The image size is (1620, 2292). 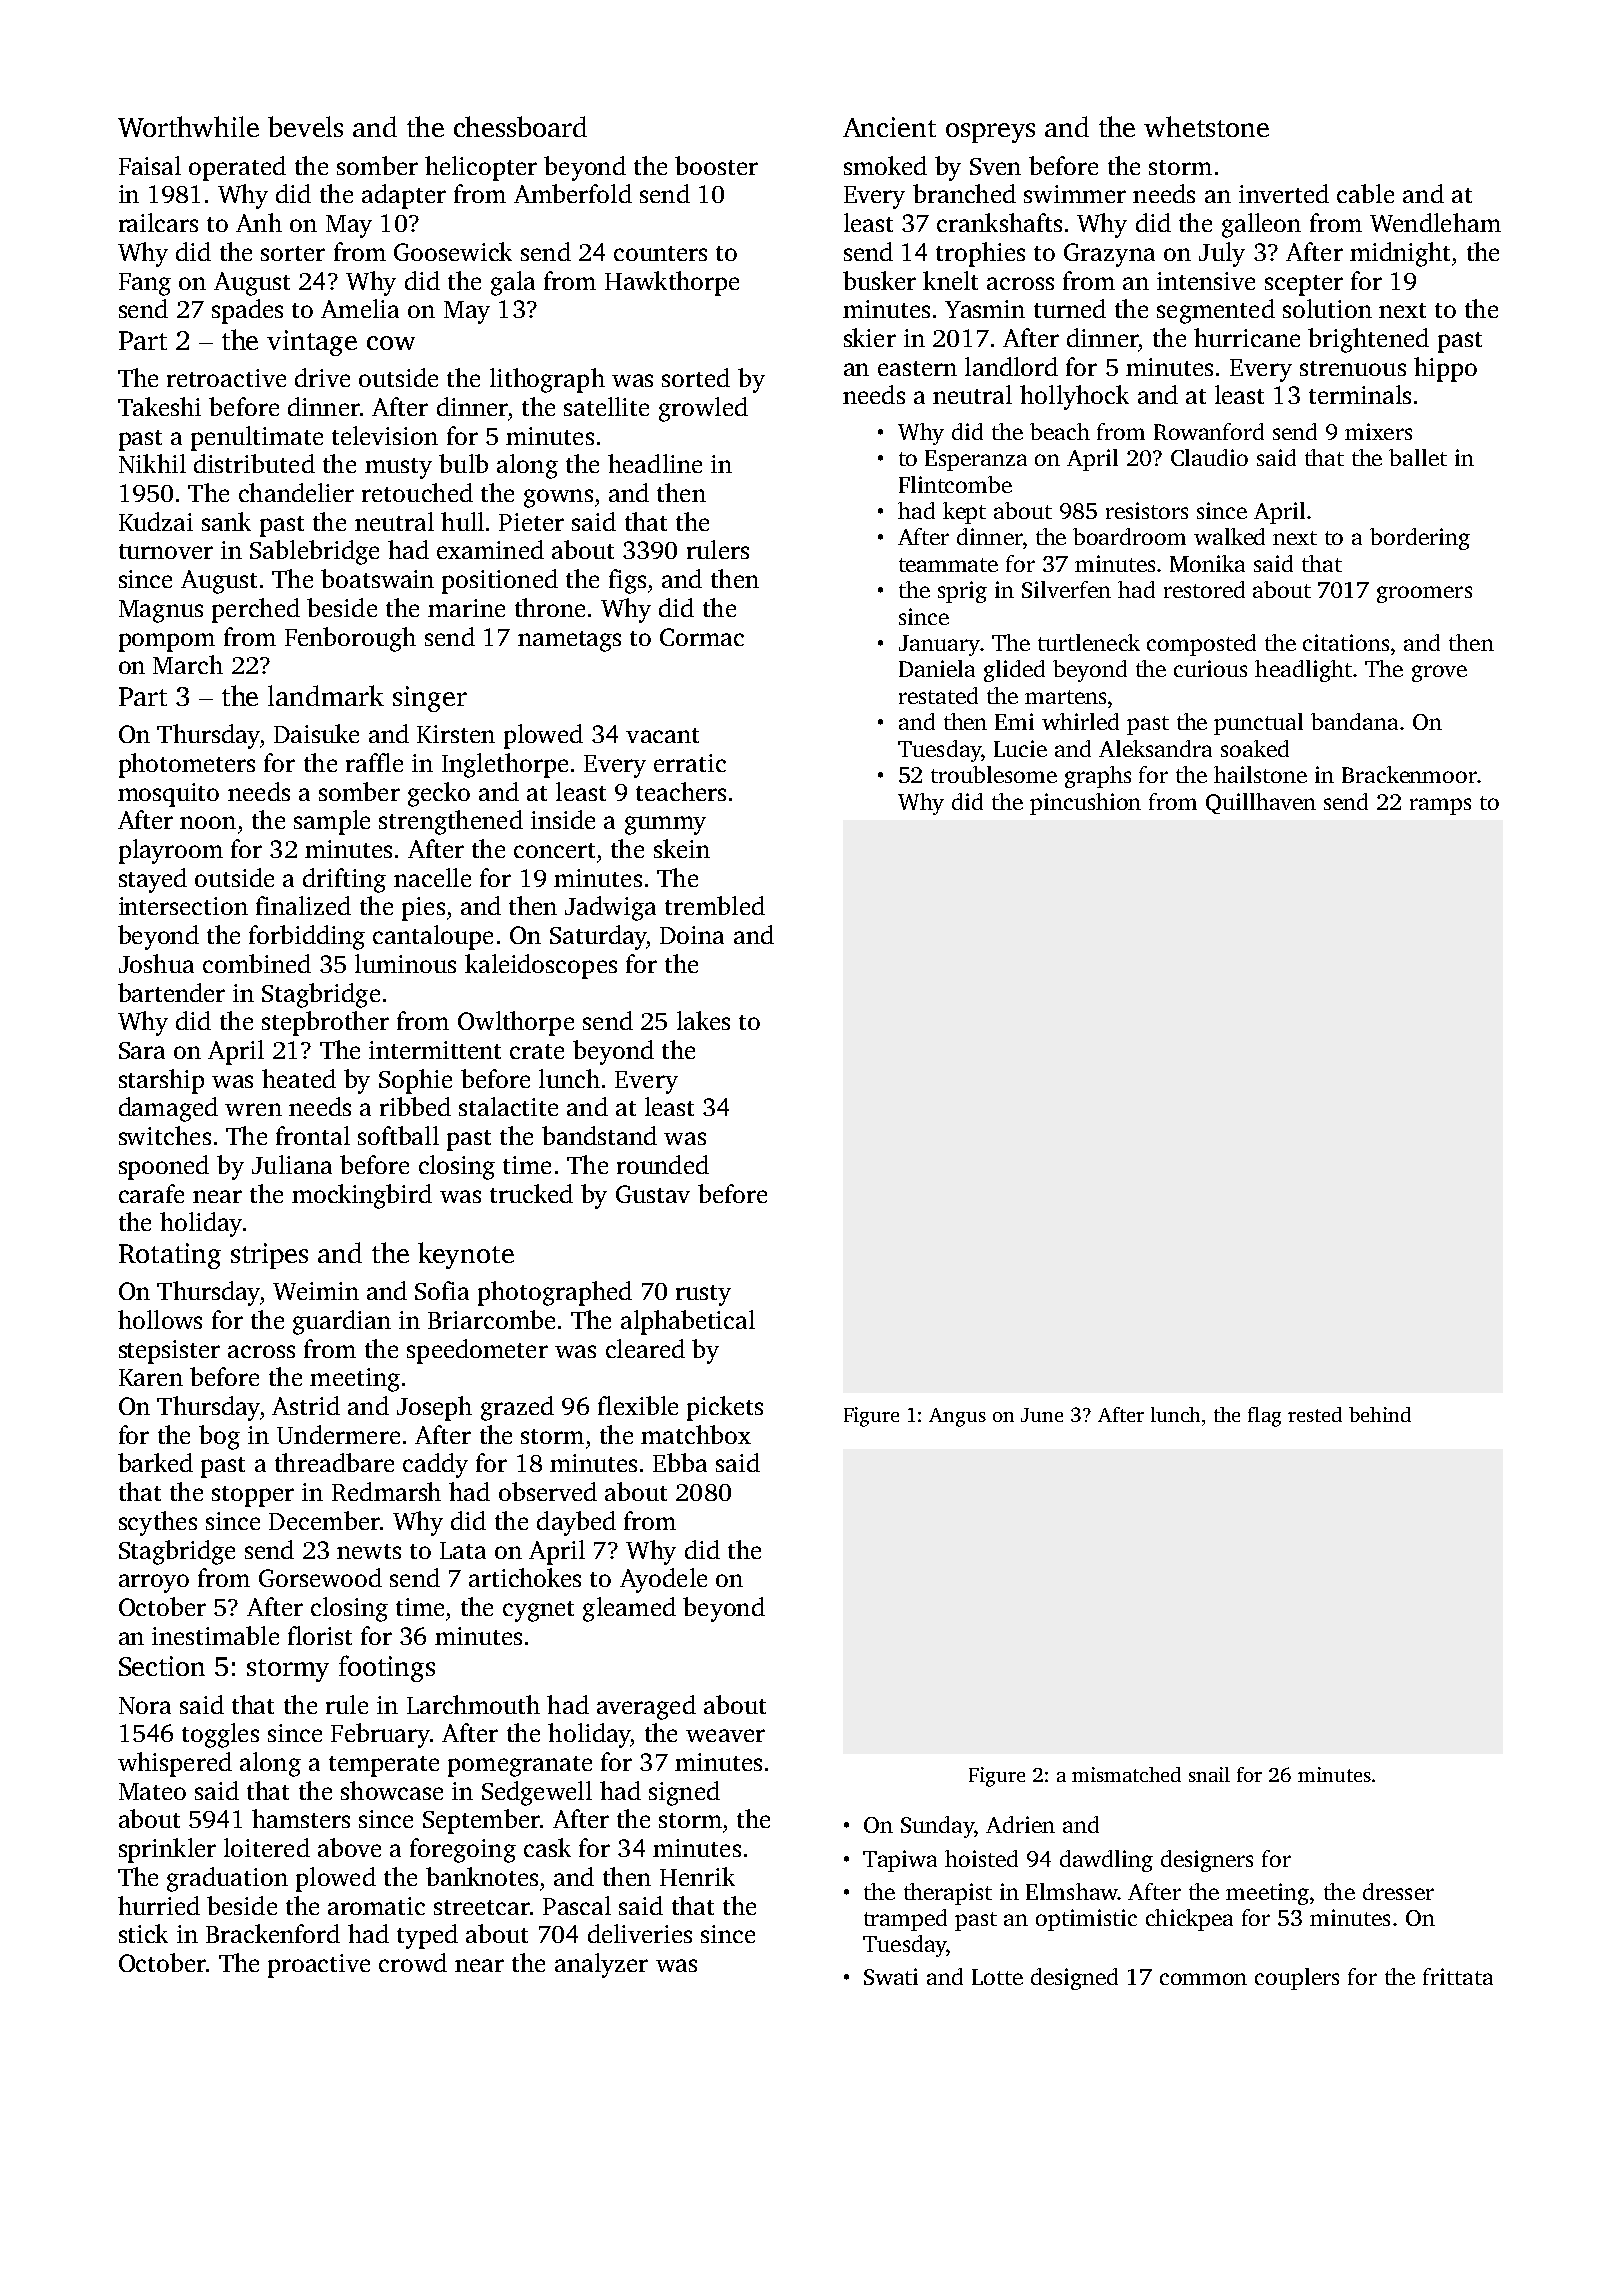 I want to click on proactive, so click(x=319, y=1966).
